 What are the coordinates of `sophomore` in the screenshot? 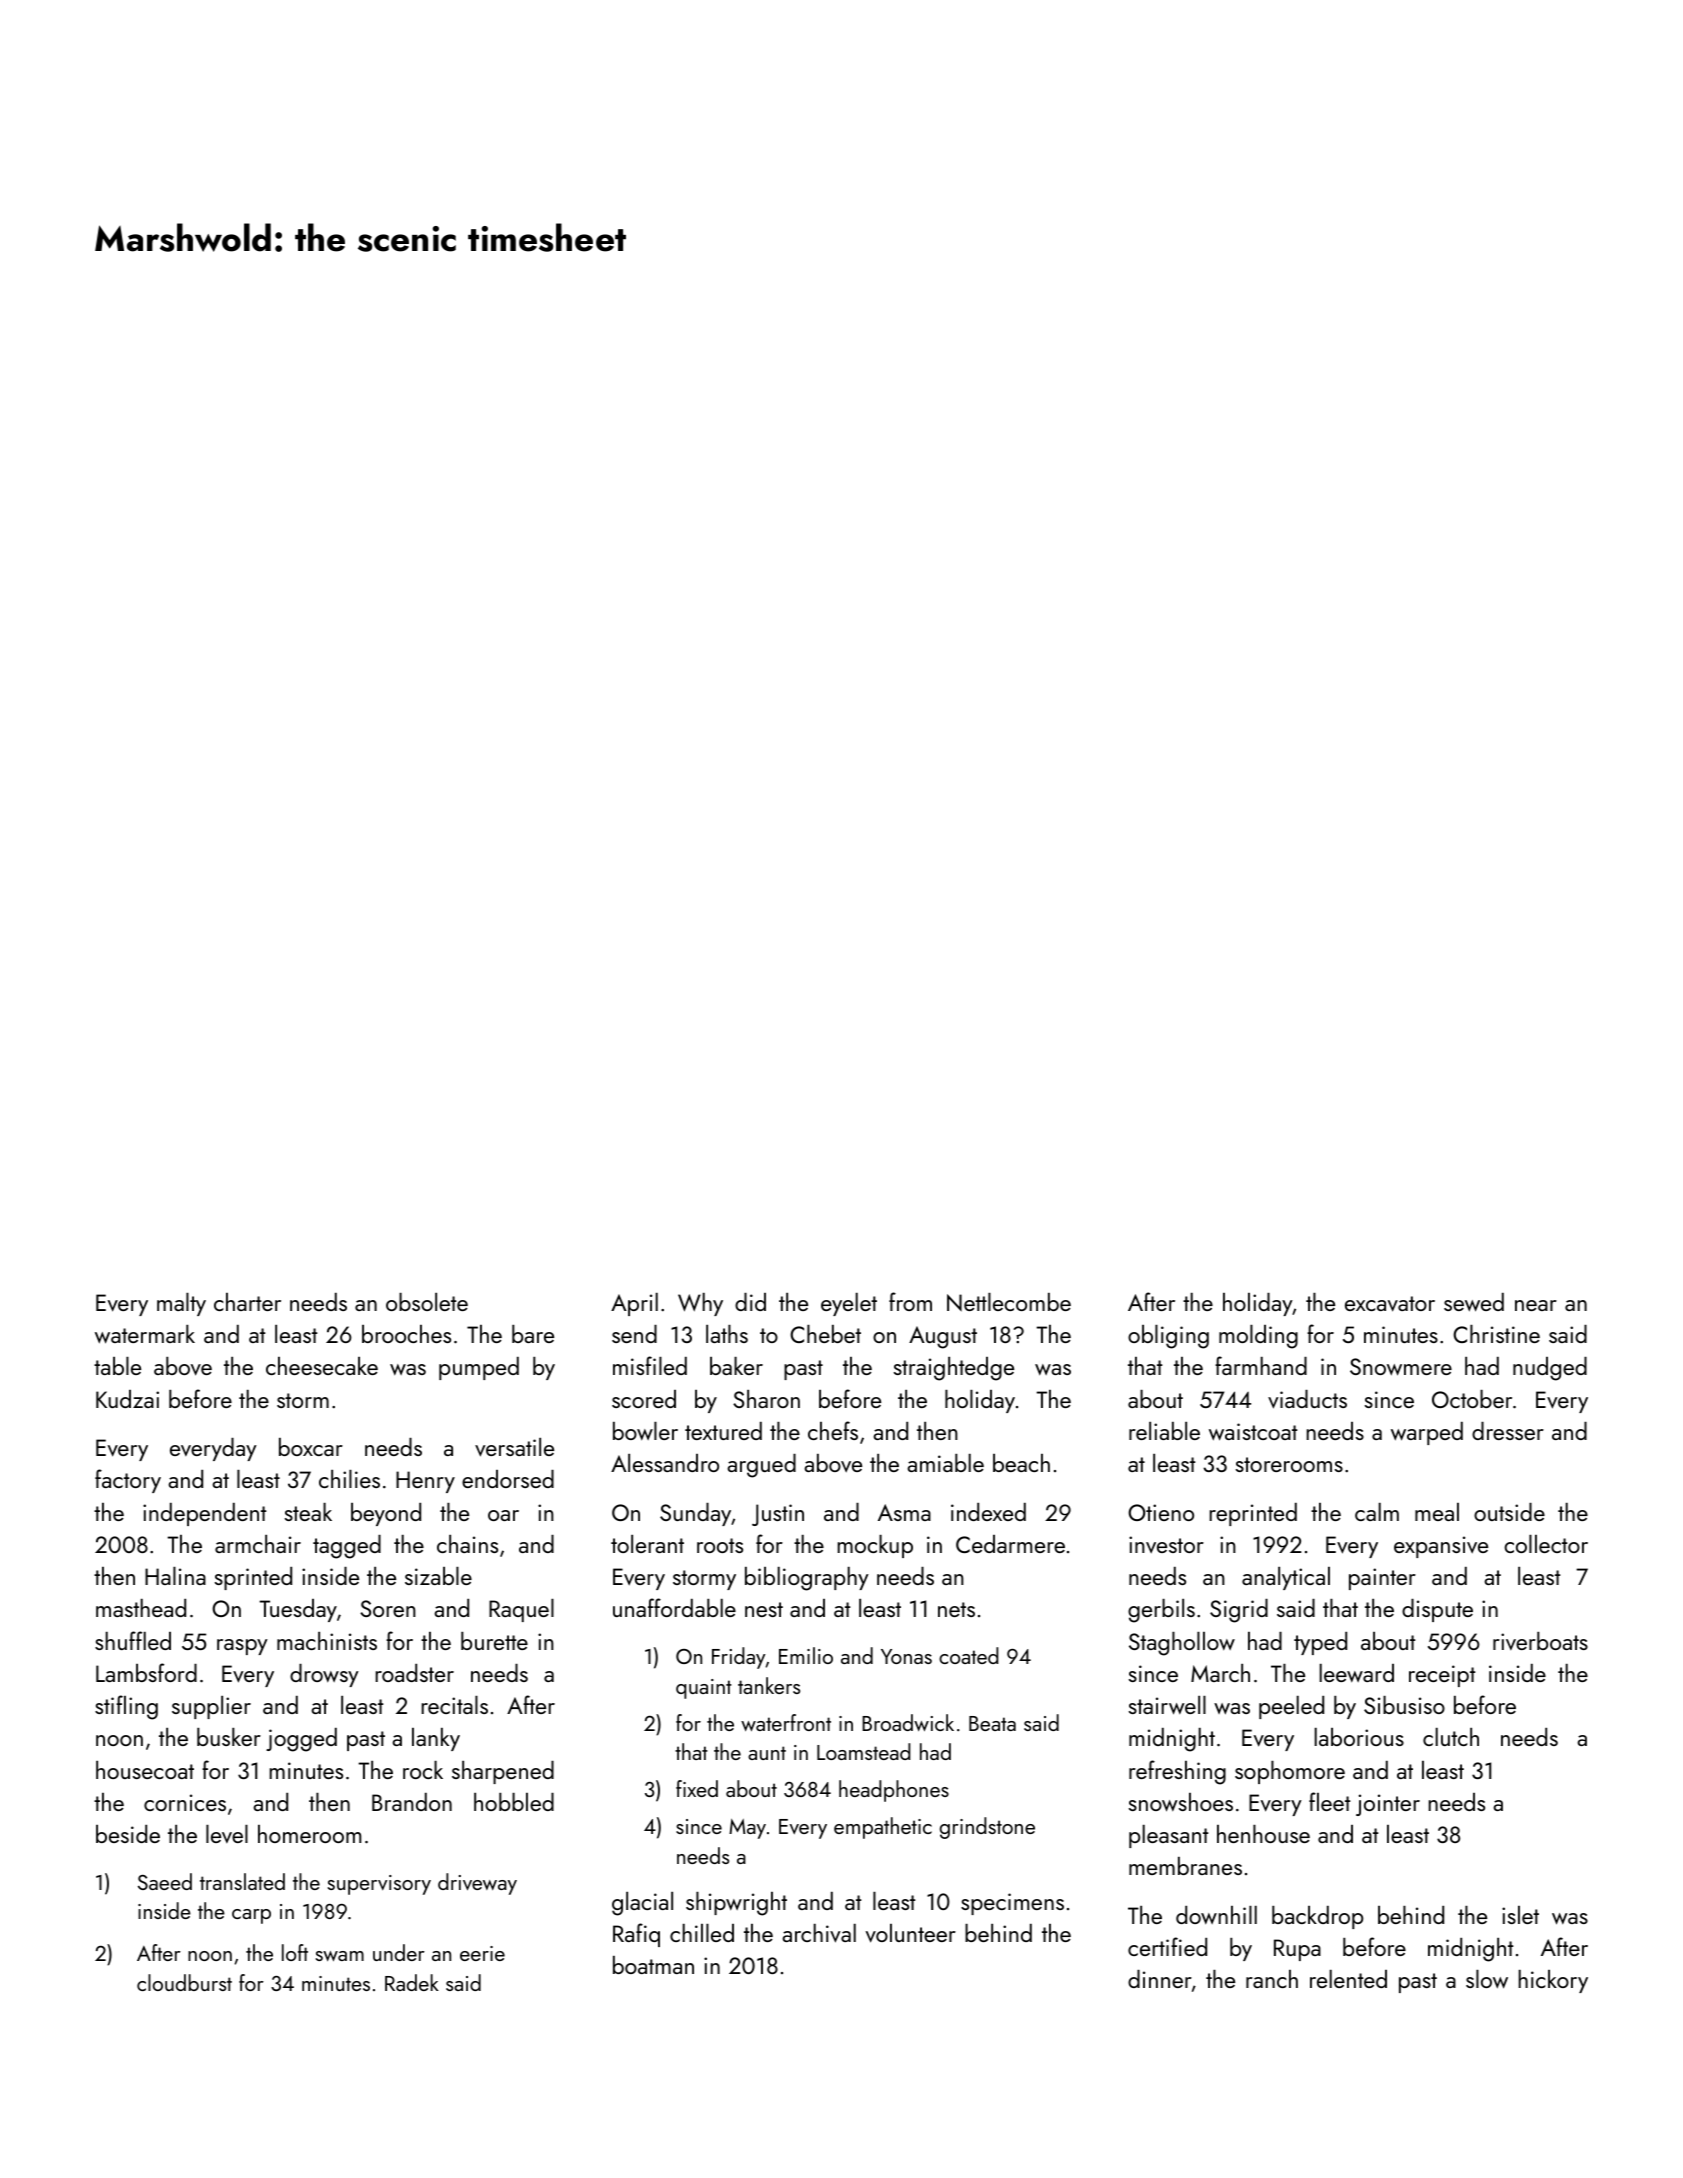 It's located at (1290, 1772).
